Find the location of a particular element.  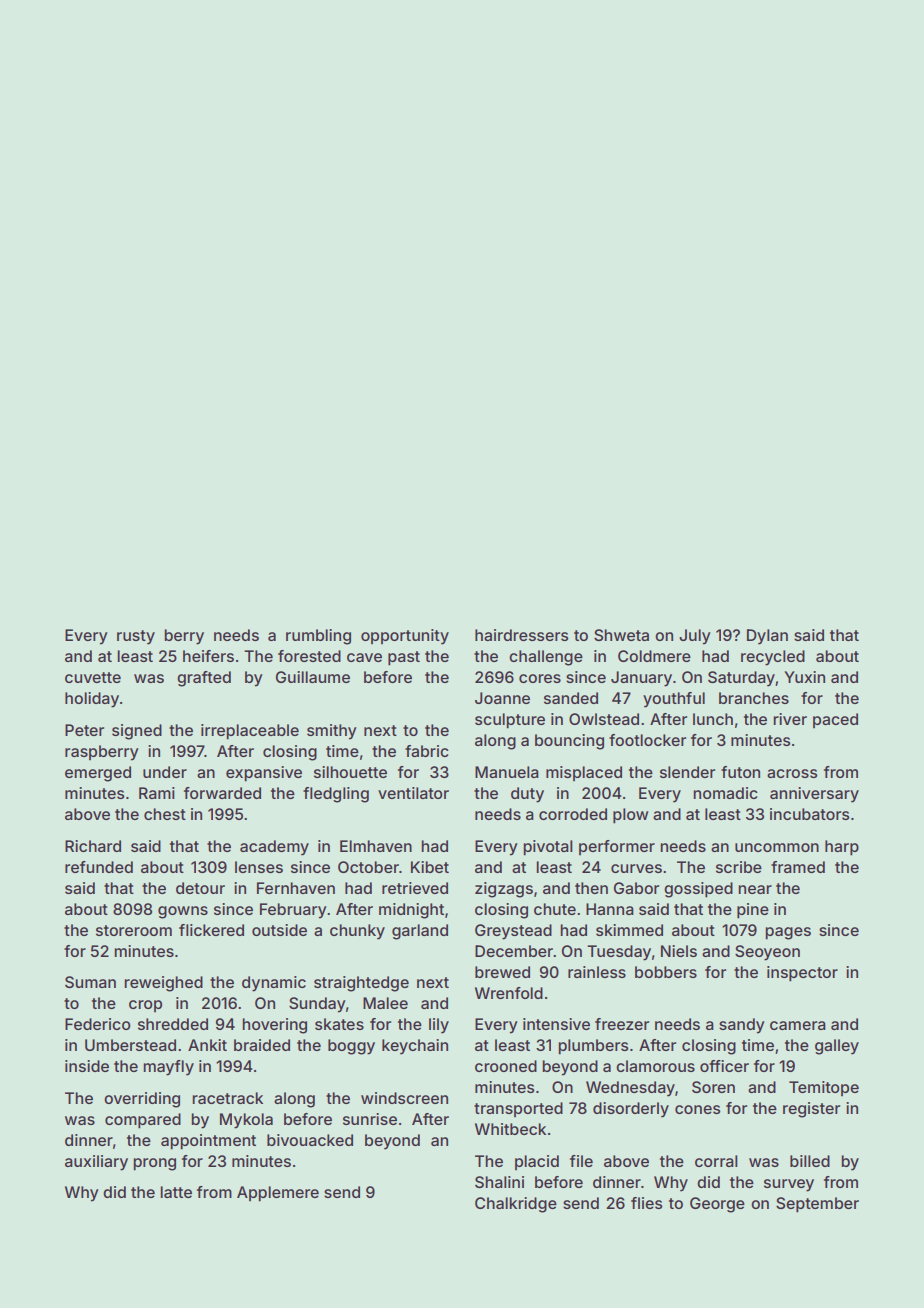

opportunity is located at coordinates (405, 637).
